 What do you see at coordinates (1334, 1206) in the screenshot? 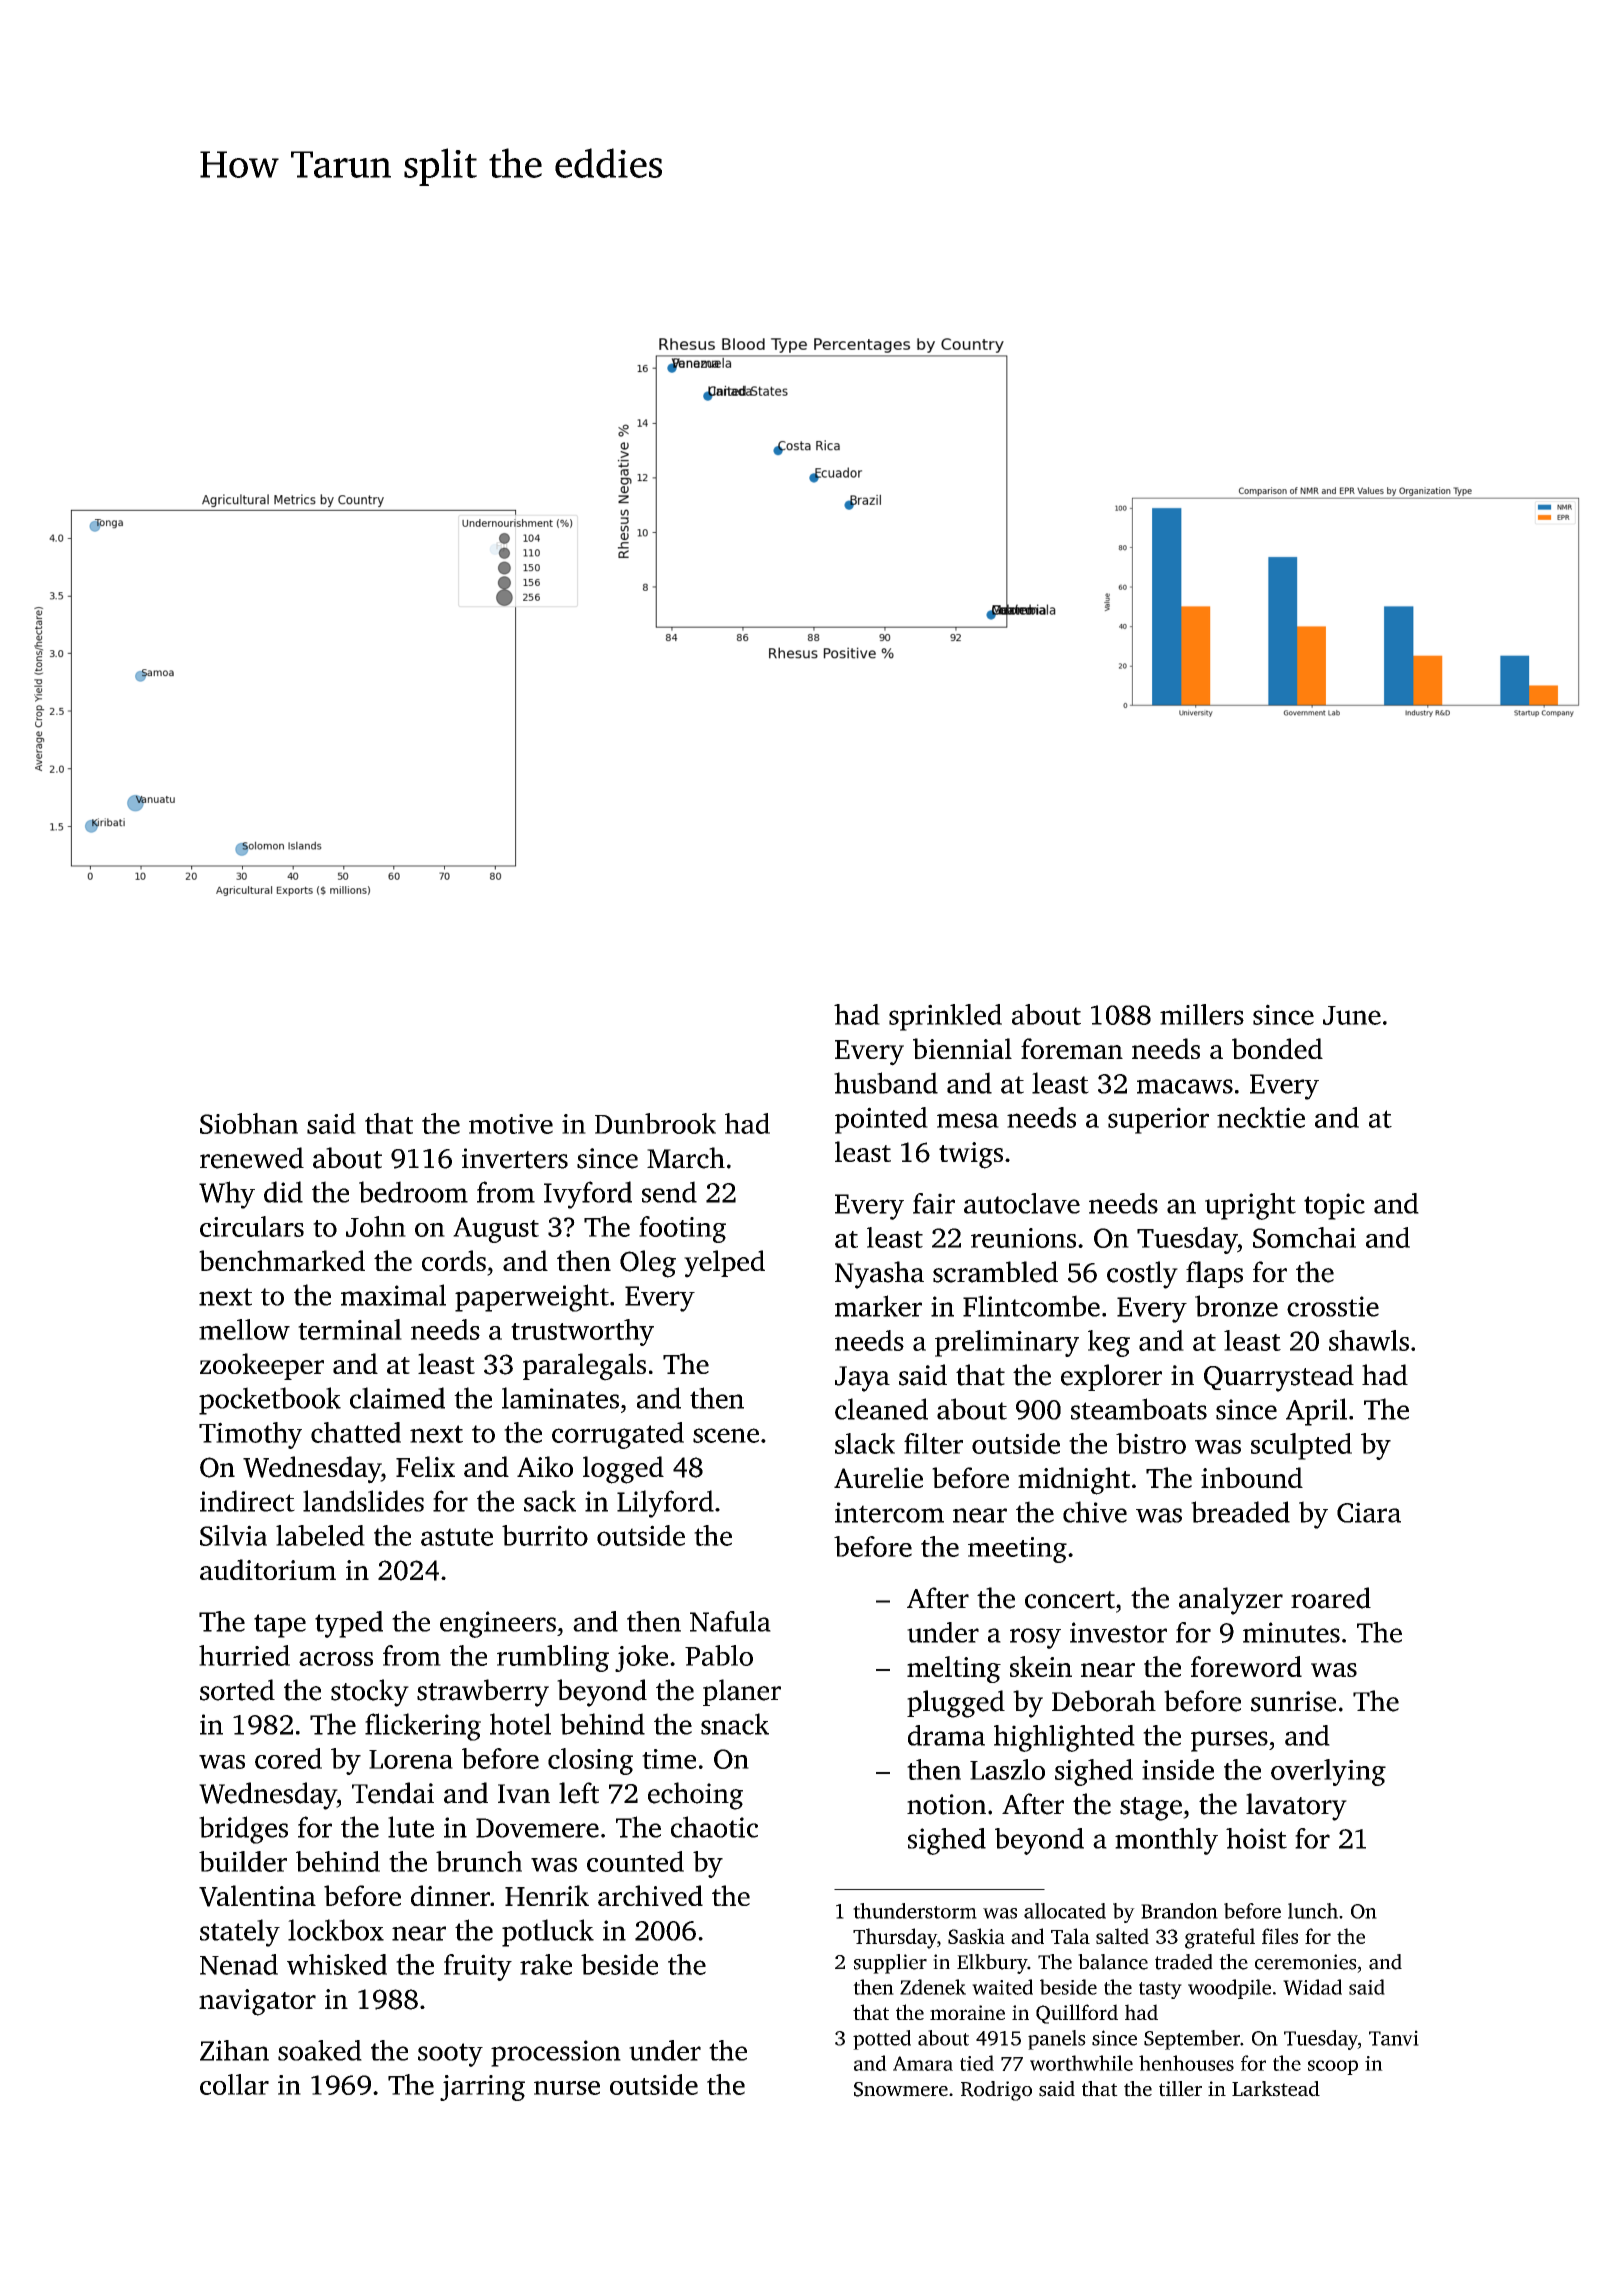
I see `topic` at bounding box center [1334, 1206].
